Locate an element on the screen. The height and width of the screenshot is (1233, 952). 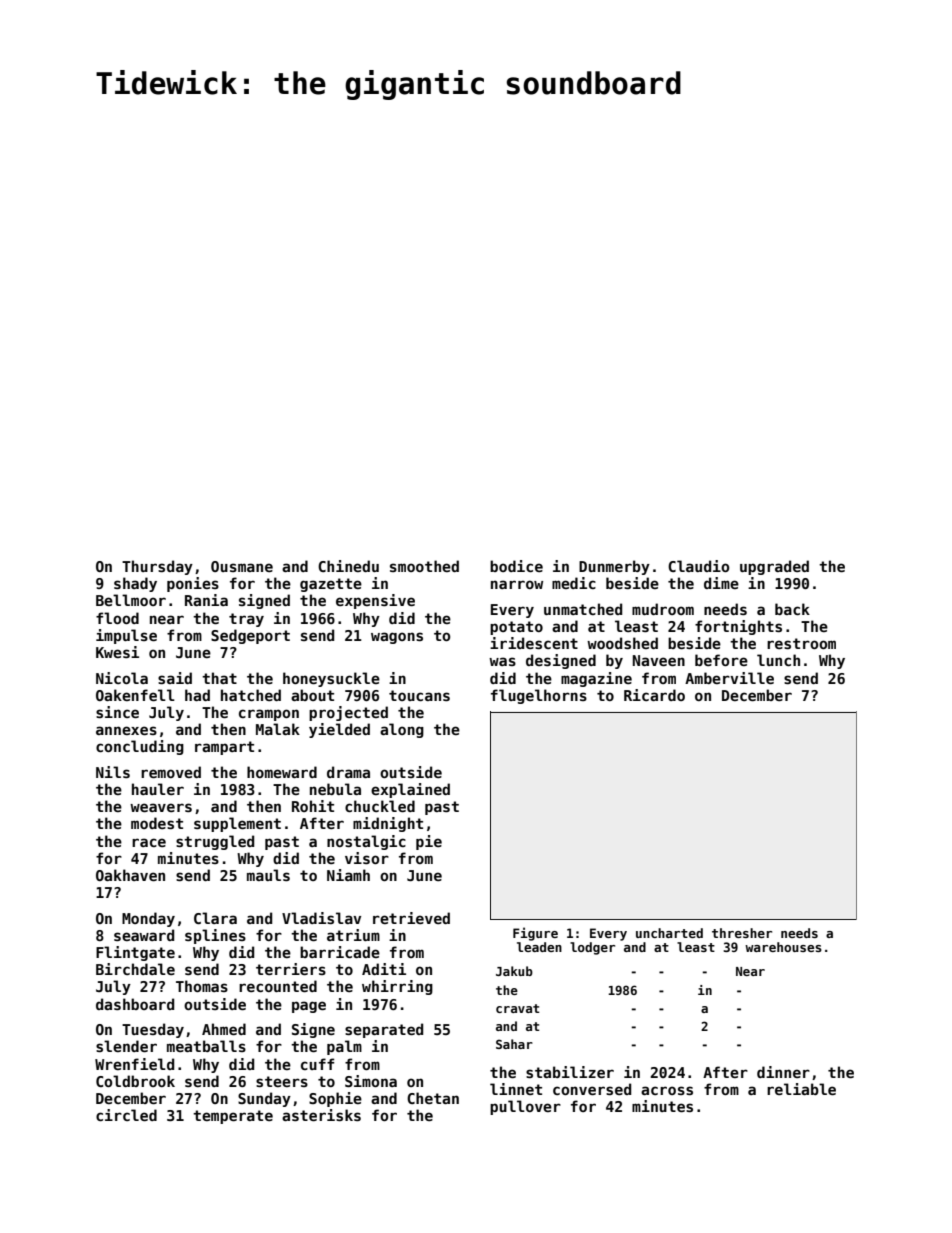
dinner is located at coordinates (783, 1072).
